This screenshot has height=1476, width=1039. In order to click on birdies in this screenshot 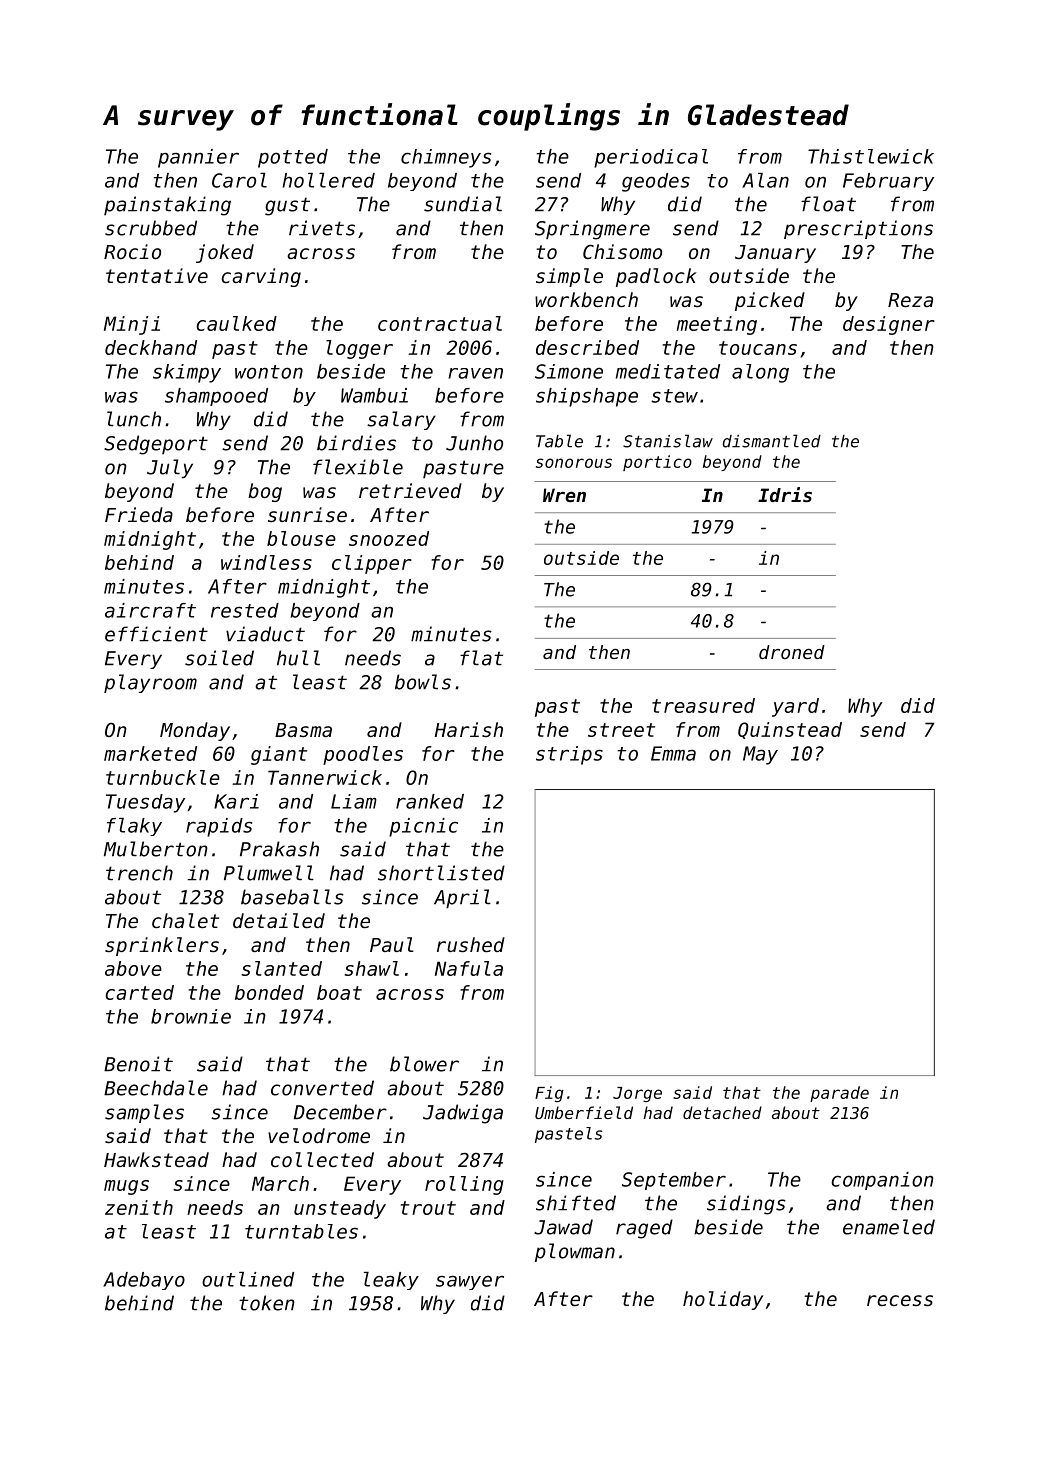, I will do `click(356, 443)`.
